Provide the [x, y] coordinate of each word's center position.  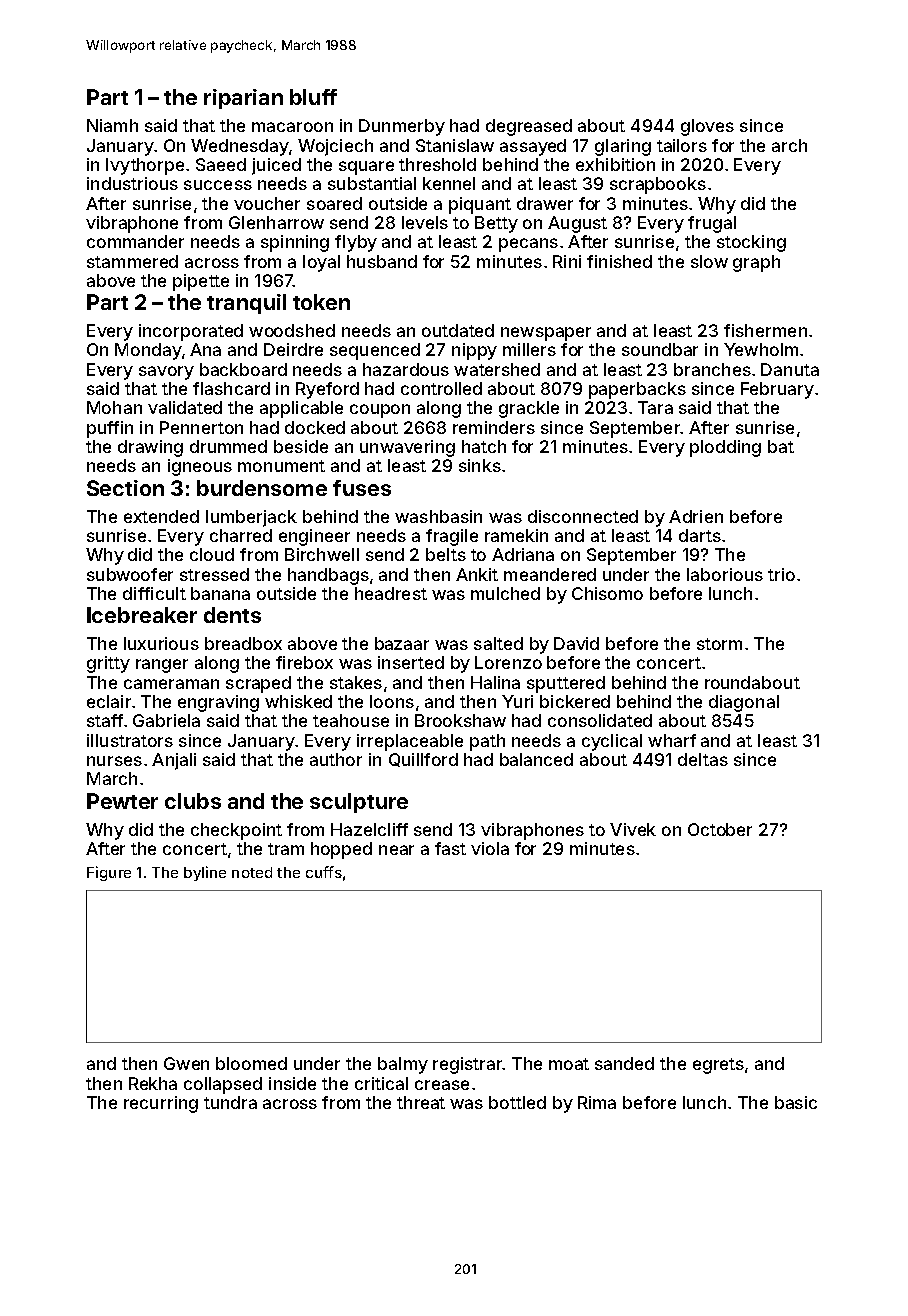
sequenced [375, 351]
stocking [751, 243]
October [720, 829]
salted [498, 643]
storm [719, 644]
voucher [267, 203]
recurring [161, 1104]
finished [619, 261]
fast [450, 848]
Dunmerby [402, 127]
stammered [132, 261]
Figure [109, 873]
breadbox [243, 643]
